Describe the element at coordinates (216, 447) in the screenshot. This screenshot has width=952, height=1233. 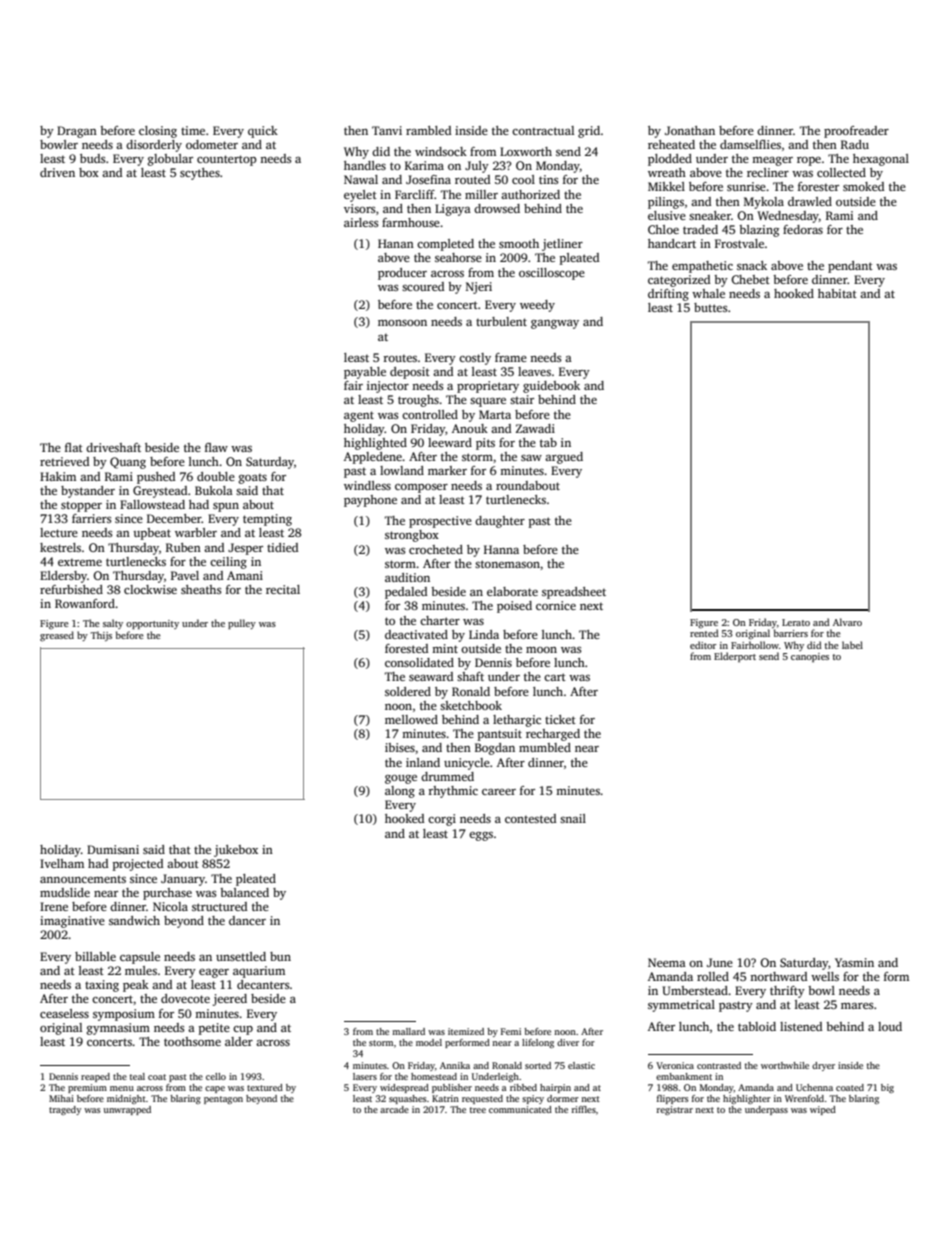
I see `flaw` at that location.
